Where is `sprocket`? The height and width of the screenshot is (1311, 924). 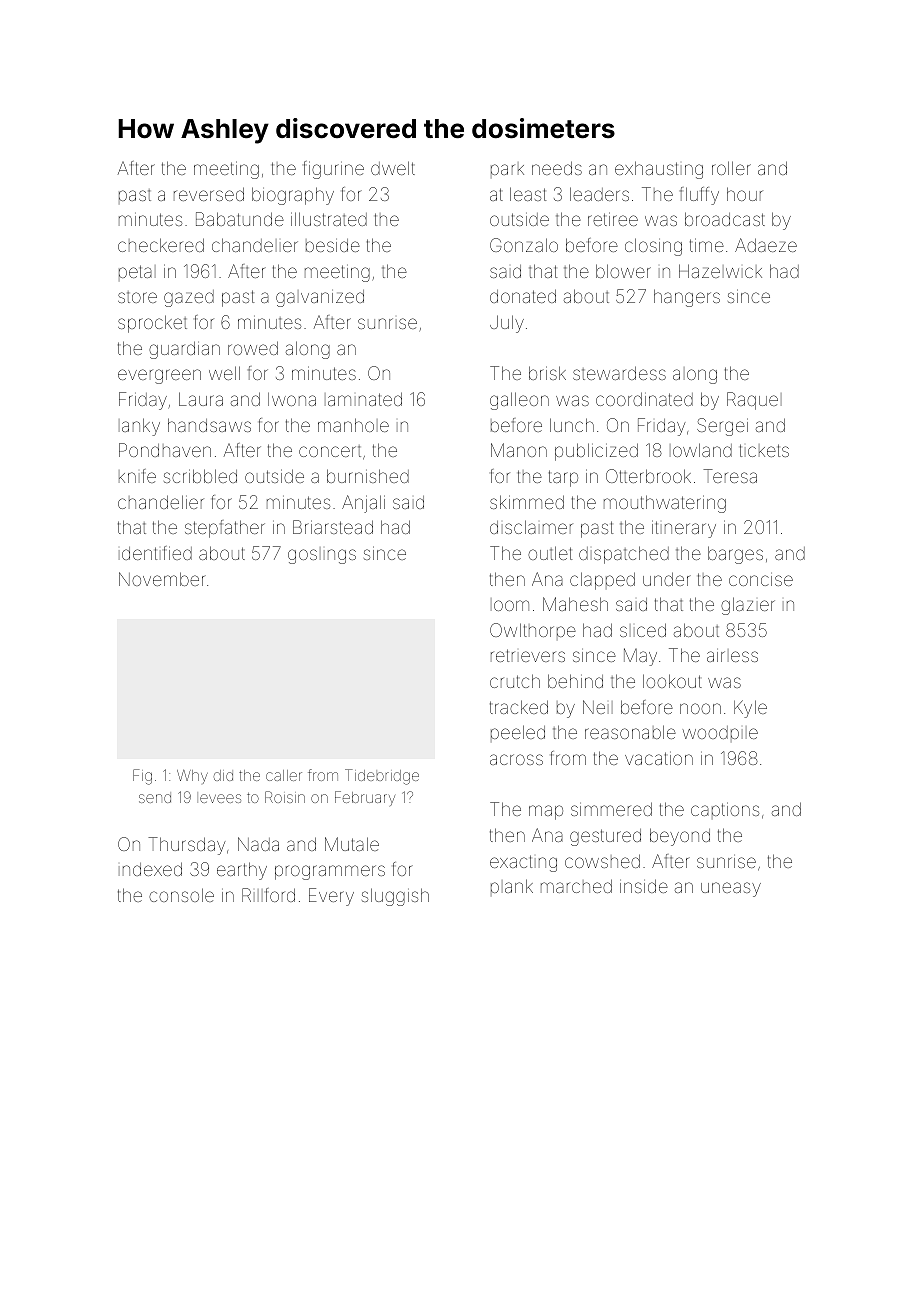 sprocket is located at coordinates (152, 324).
